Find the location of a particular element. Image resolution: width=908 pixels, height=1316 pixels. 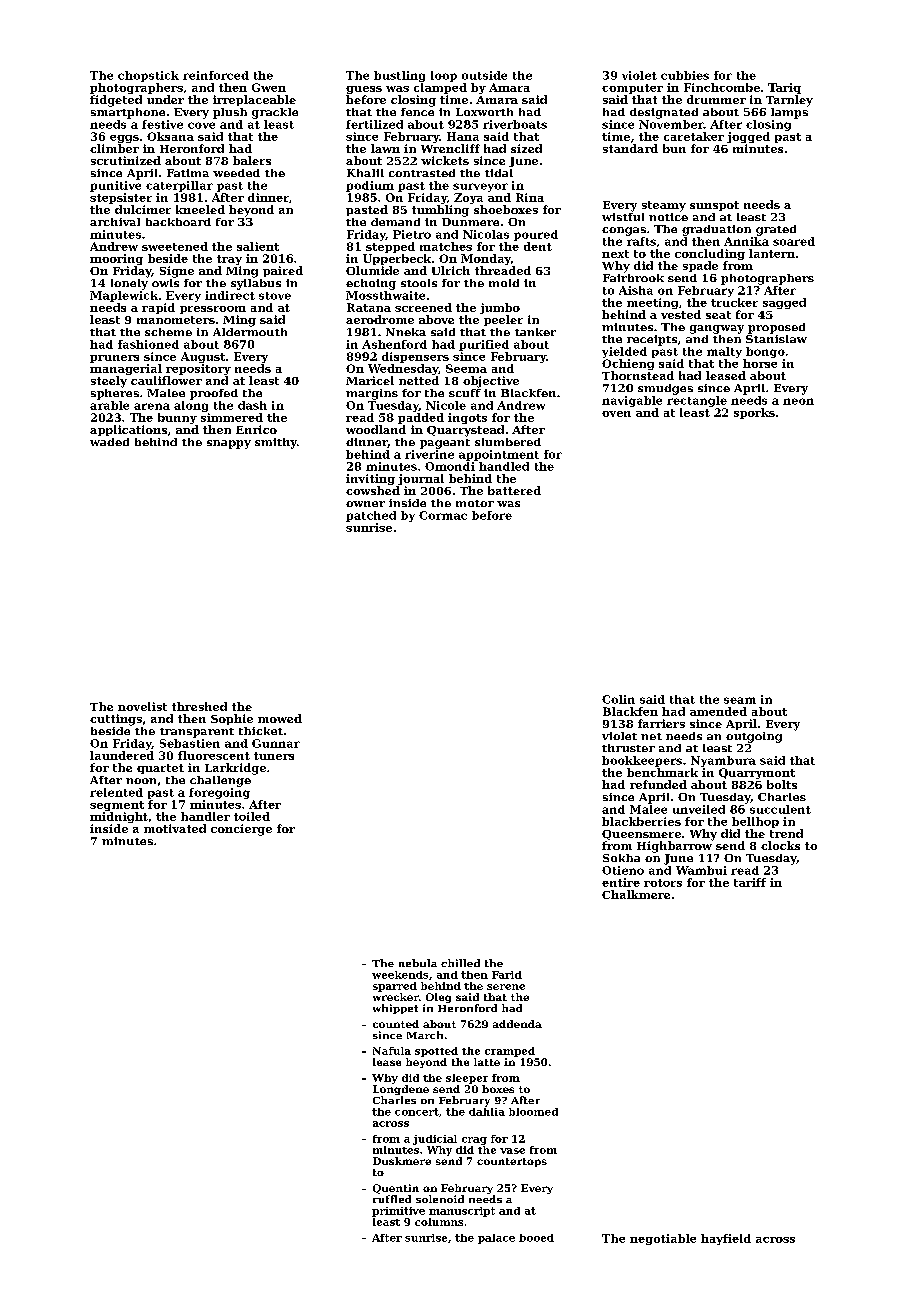

computer is located at coordinates (632, 89).
